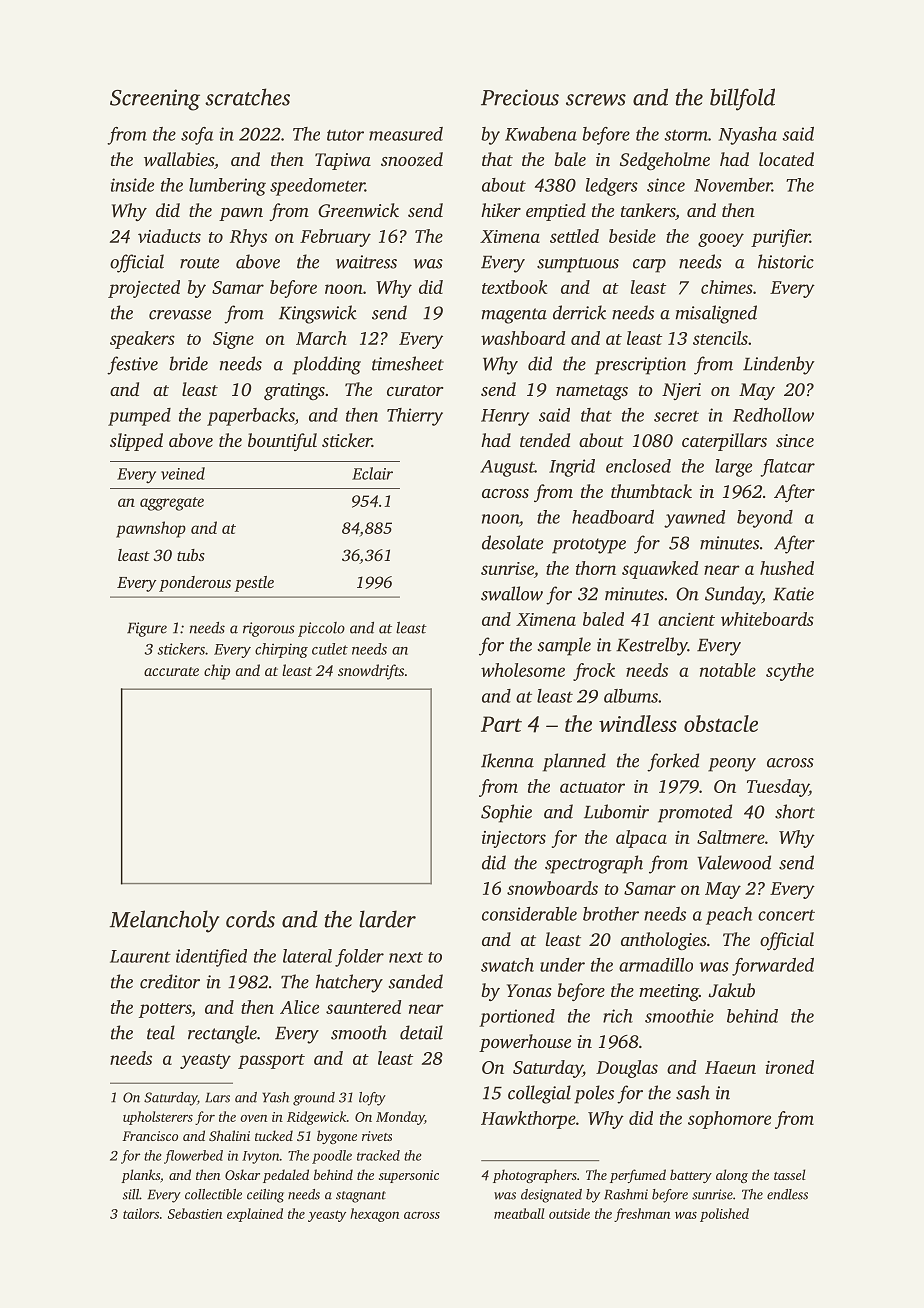  Describe the element at coordinates (371, 672) in the page. I see `snowdrifts` at that location.
